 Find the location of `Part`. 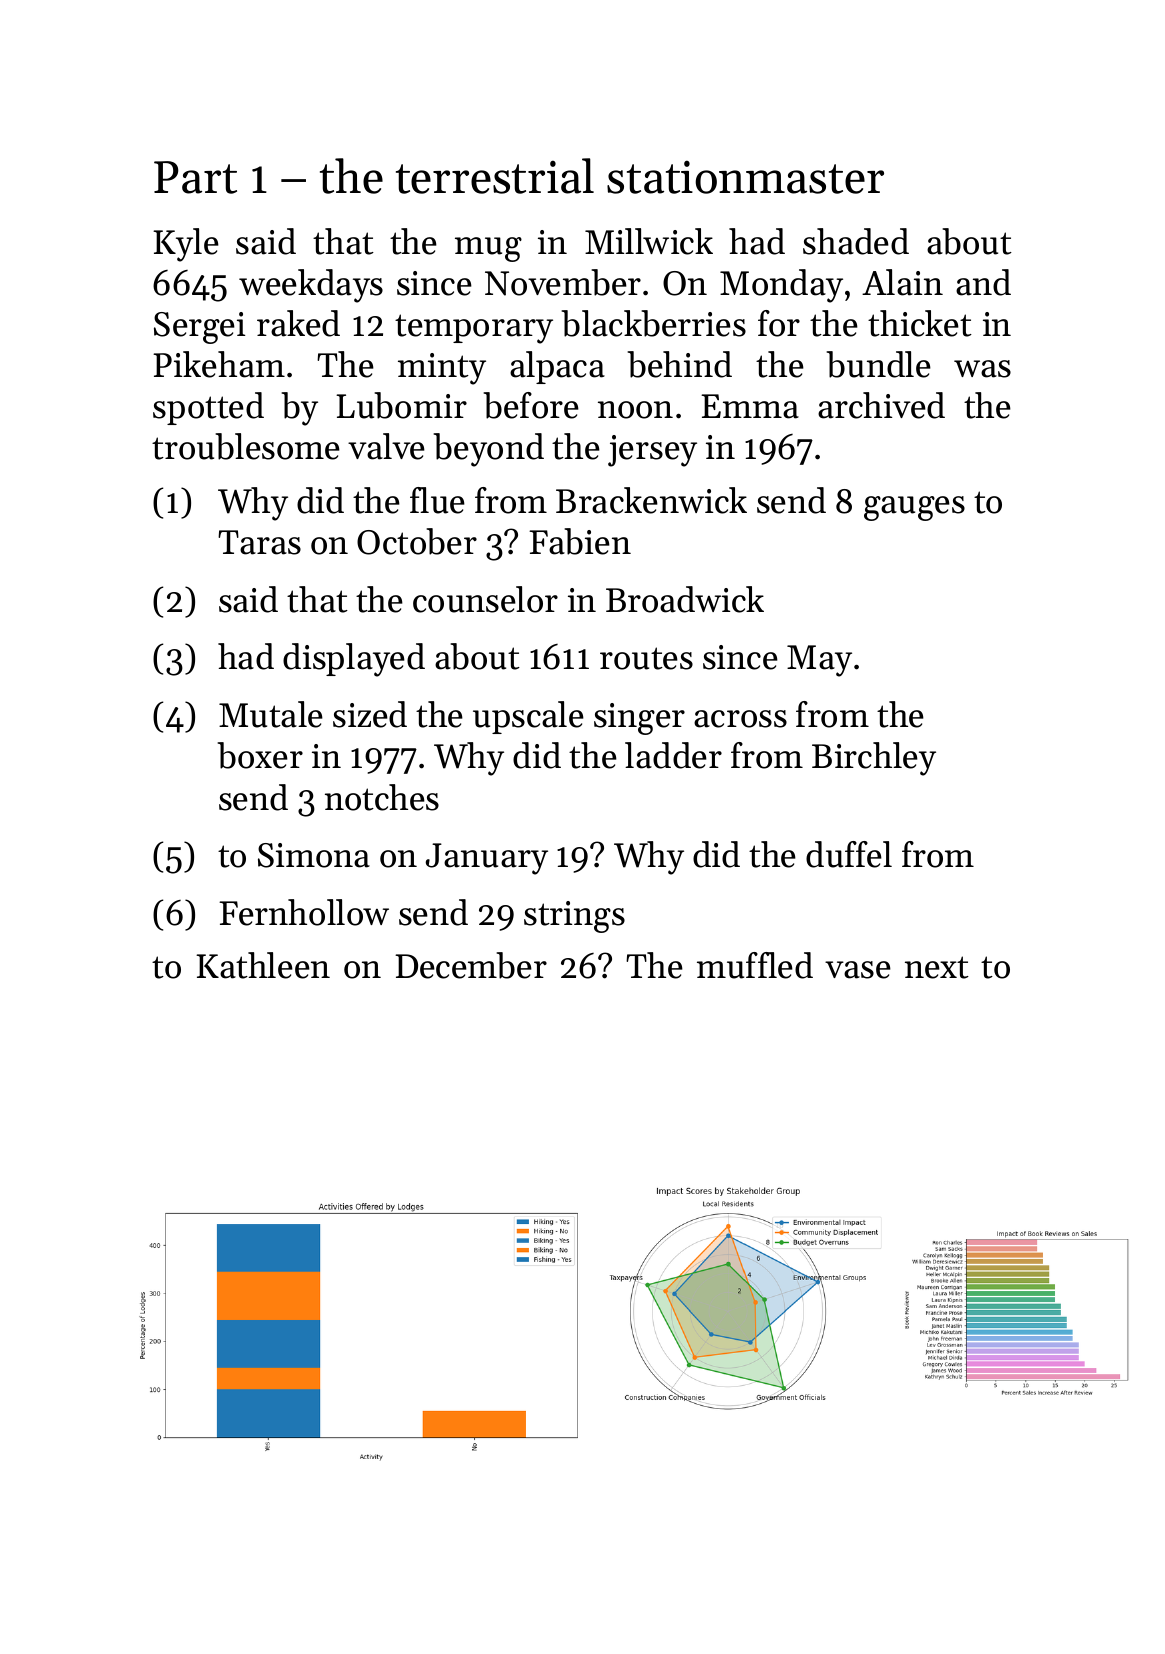

Part is located at coordinates (195, 177).
